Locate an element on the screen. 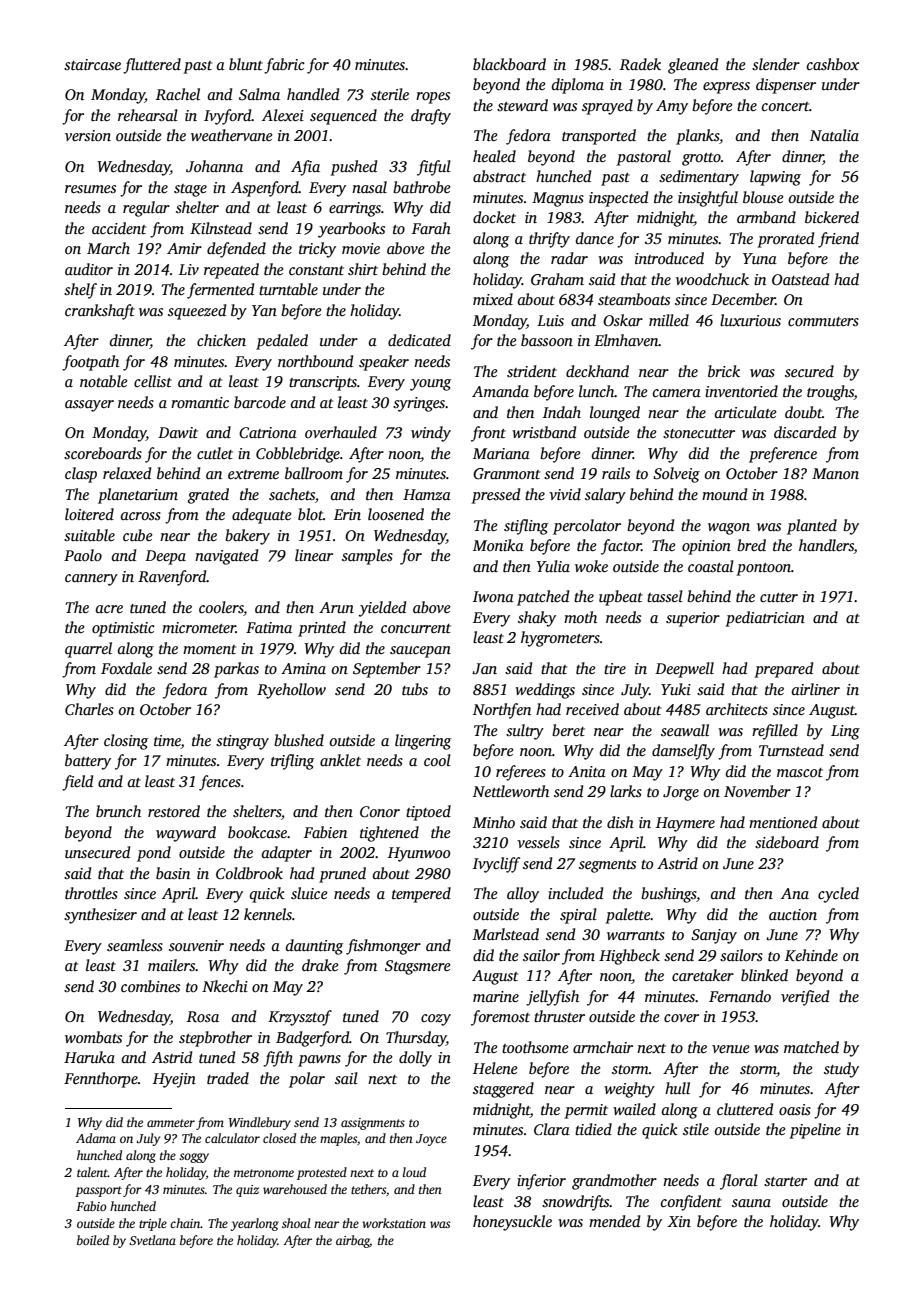 Image resolution: width=924 pixels, height=1314 pixels. Radek is located at coordinates (640, 64).
